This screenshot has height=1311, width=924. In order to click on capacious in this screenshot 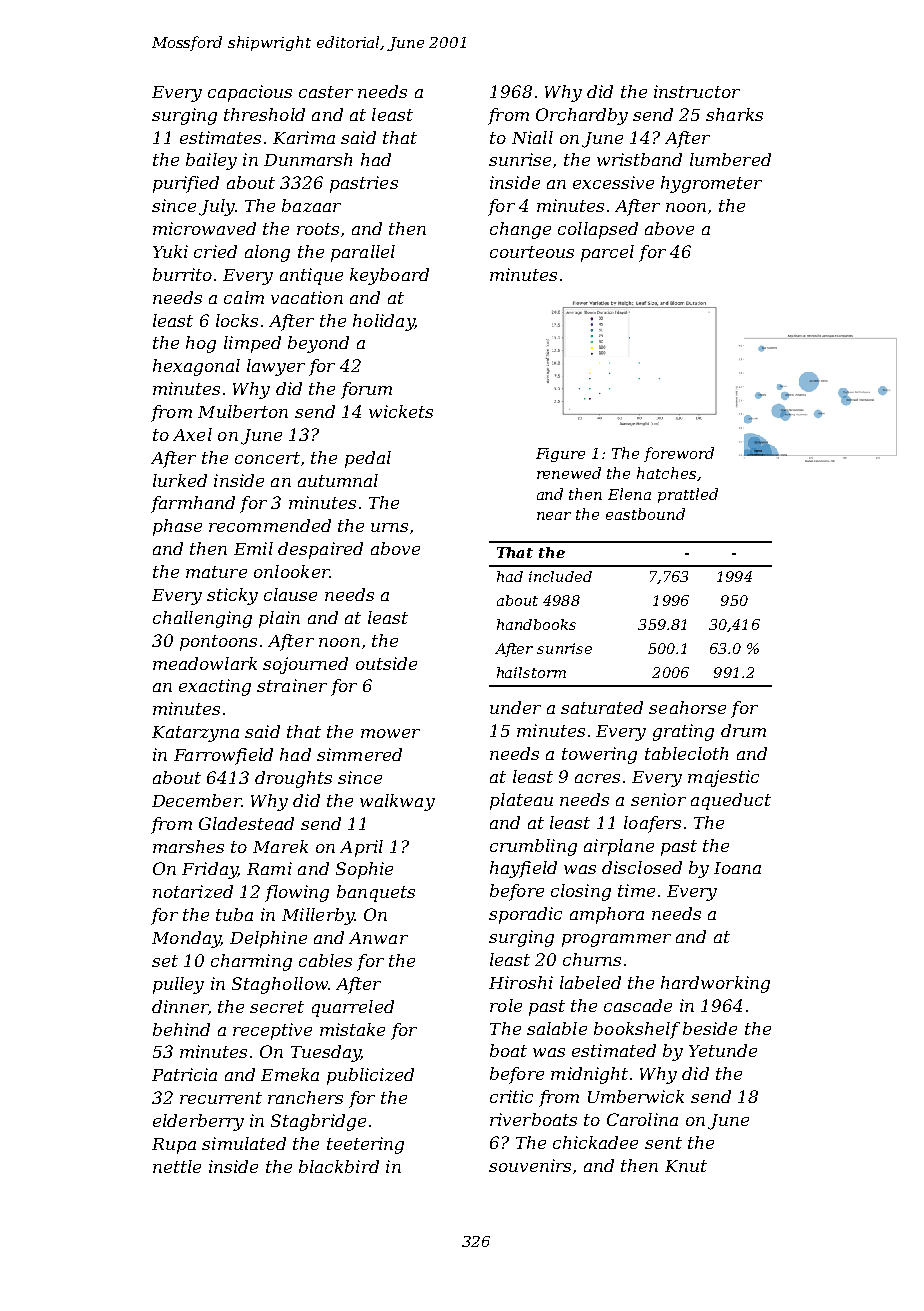, I will do `click(250, 93)`.
